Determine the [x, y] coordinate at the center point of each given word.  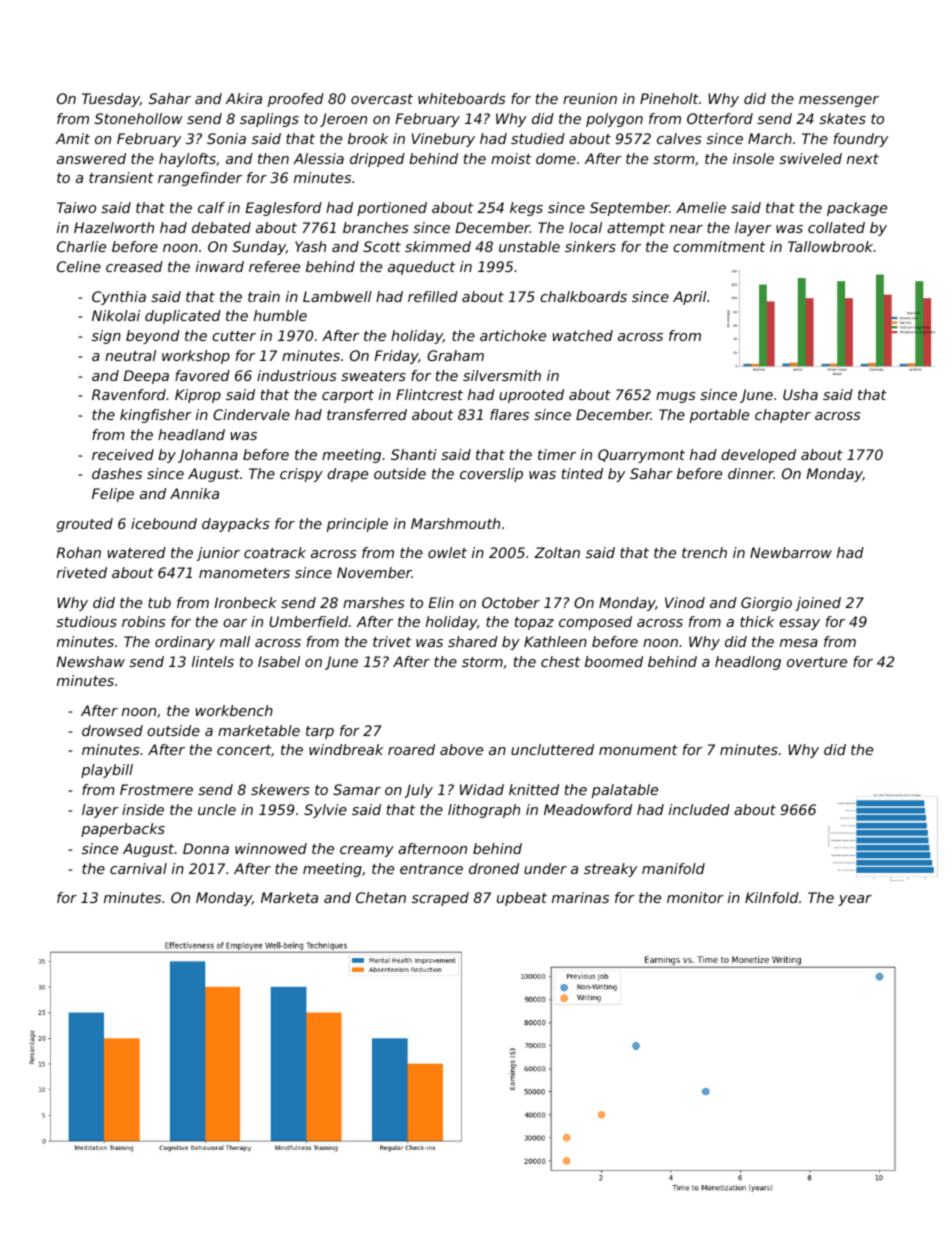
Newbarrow [791, 552]
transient [121, 177]
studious [86, 621]
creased [134, 266]
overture [817, 662]
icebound [164, 523]
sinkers [590, 246]
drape [347, 475]
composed [595, 623]
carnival [138, 868]
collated [836, 227]
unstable [529, 246]
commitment [719, 246]
